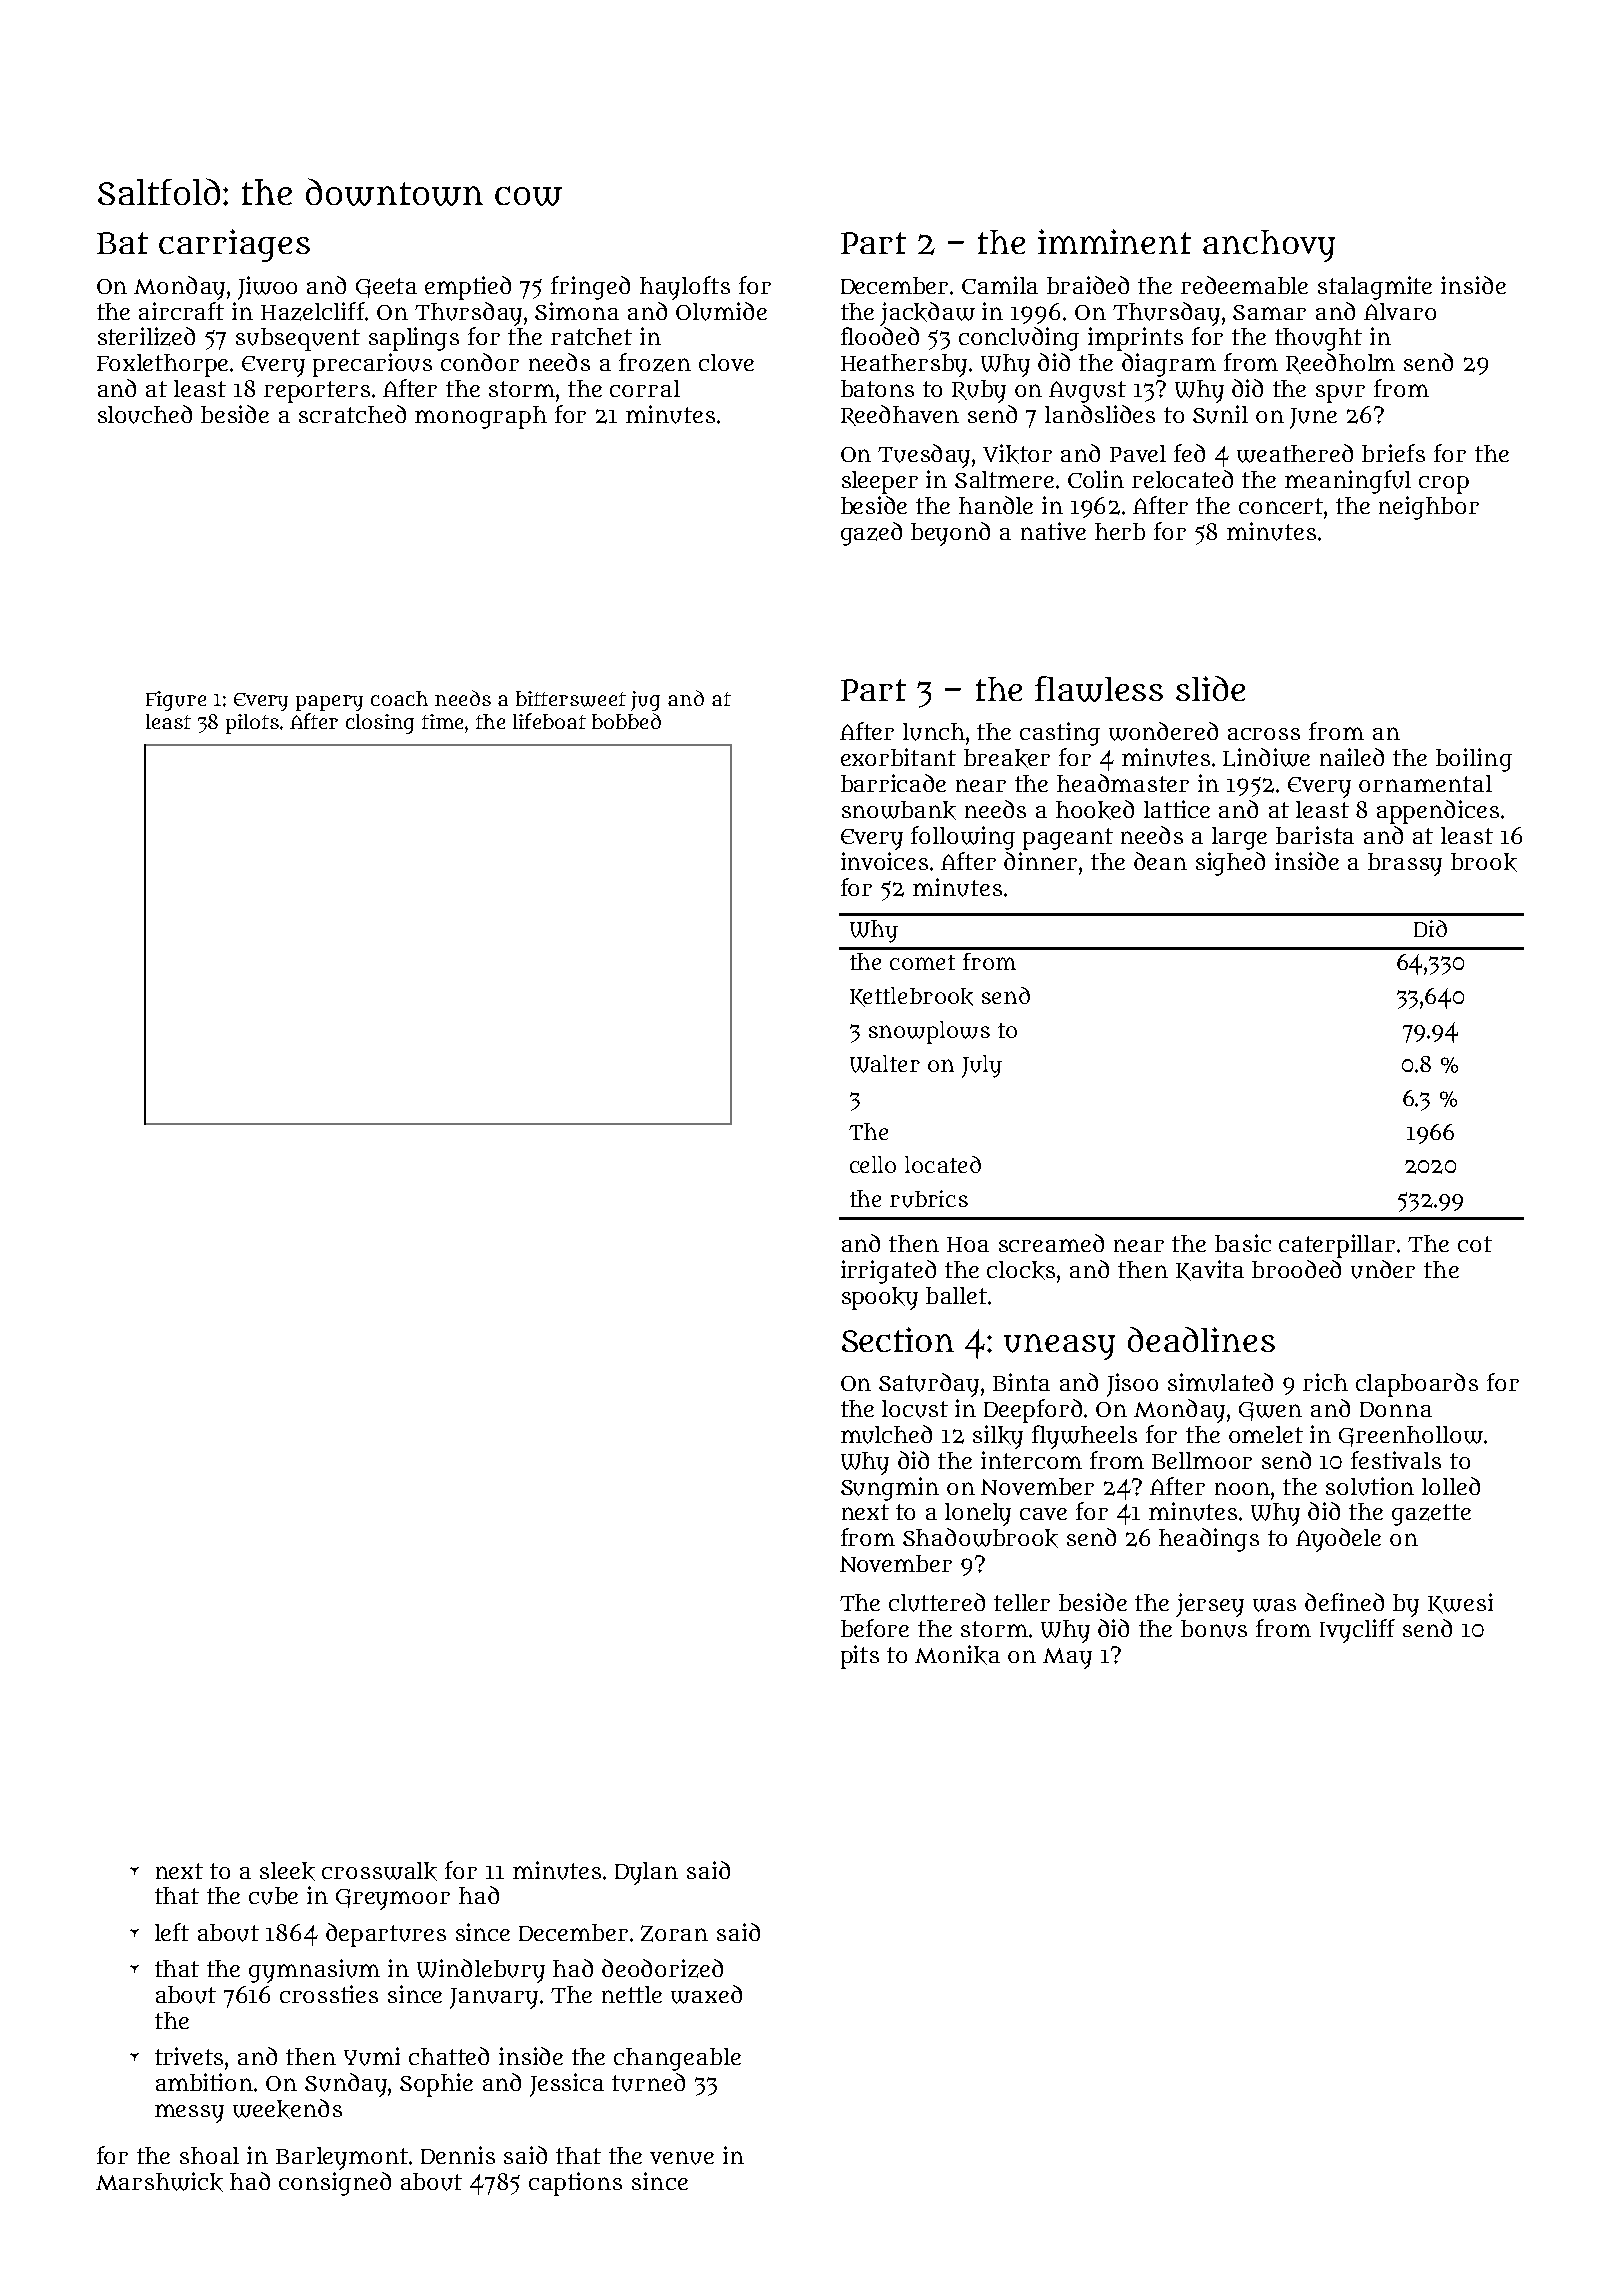  Describe the element at coordinates (1269, 246) in the screenshot. I see `anchovy` at that location.
